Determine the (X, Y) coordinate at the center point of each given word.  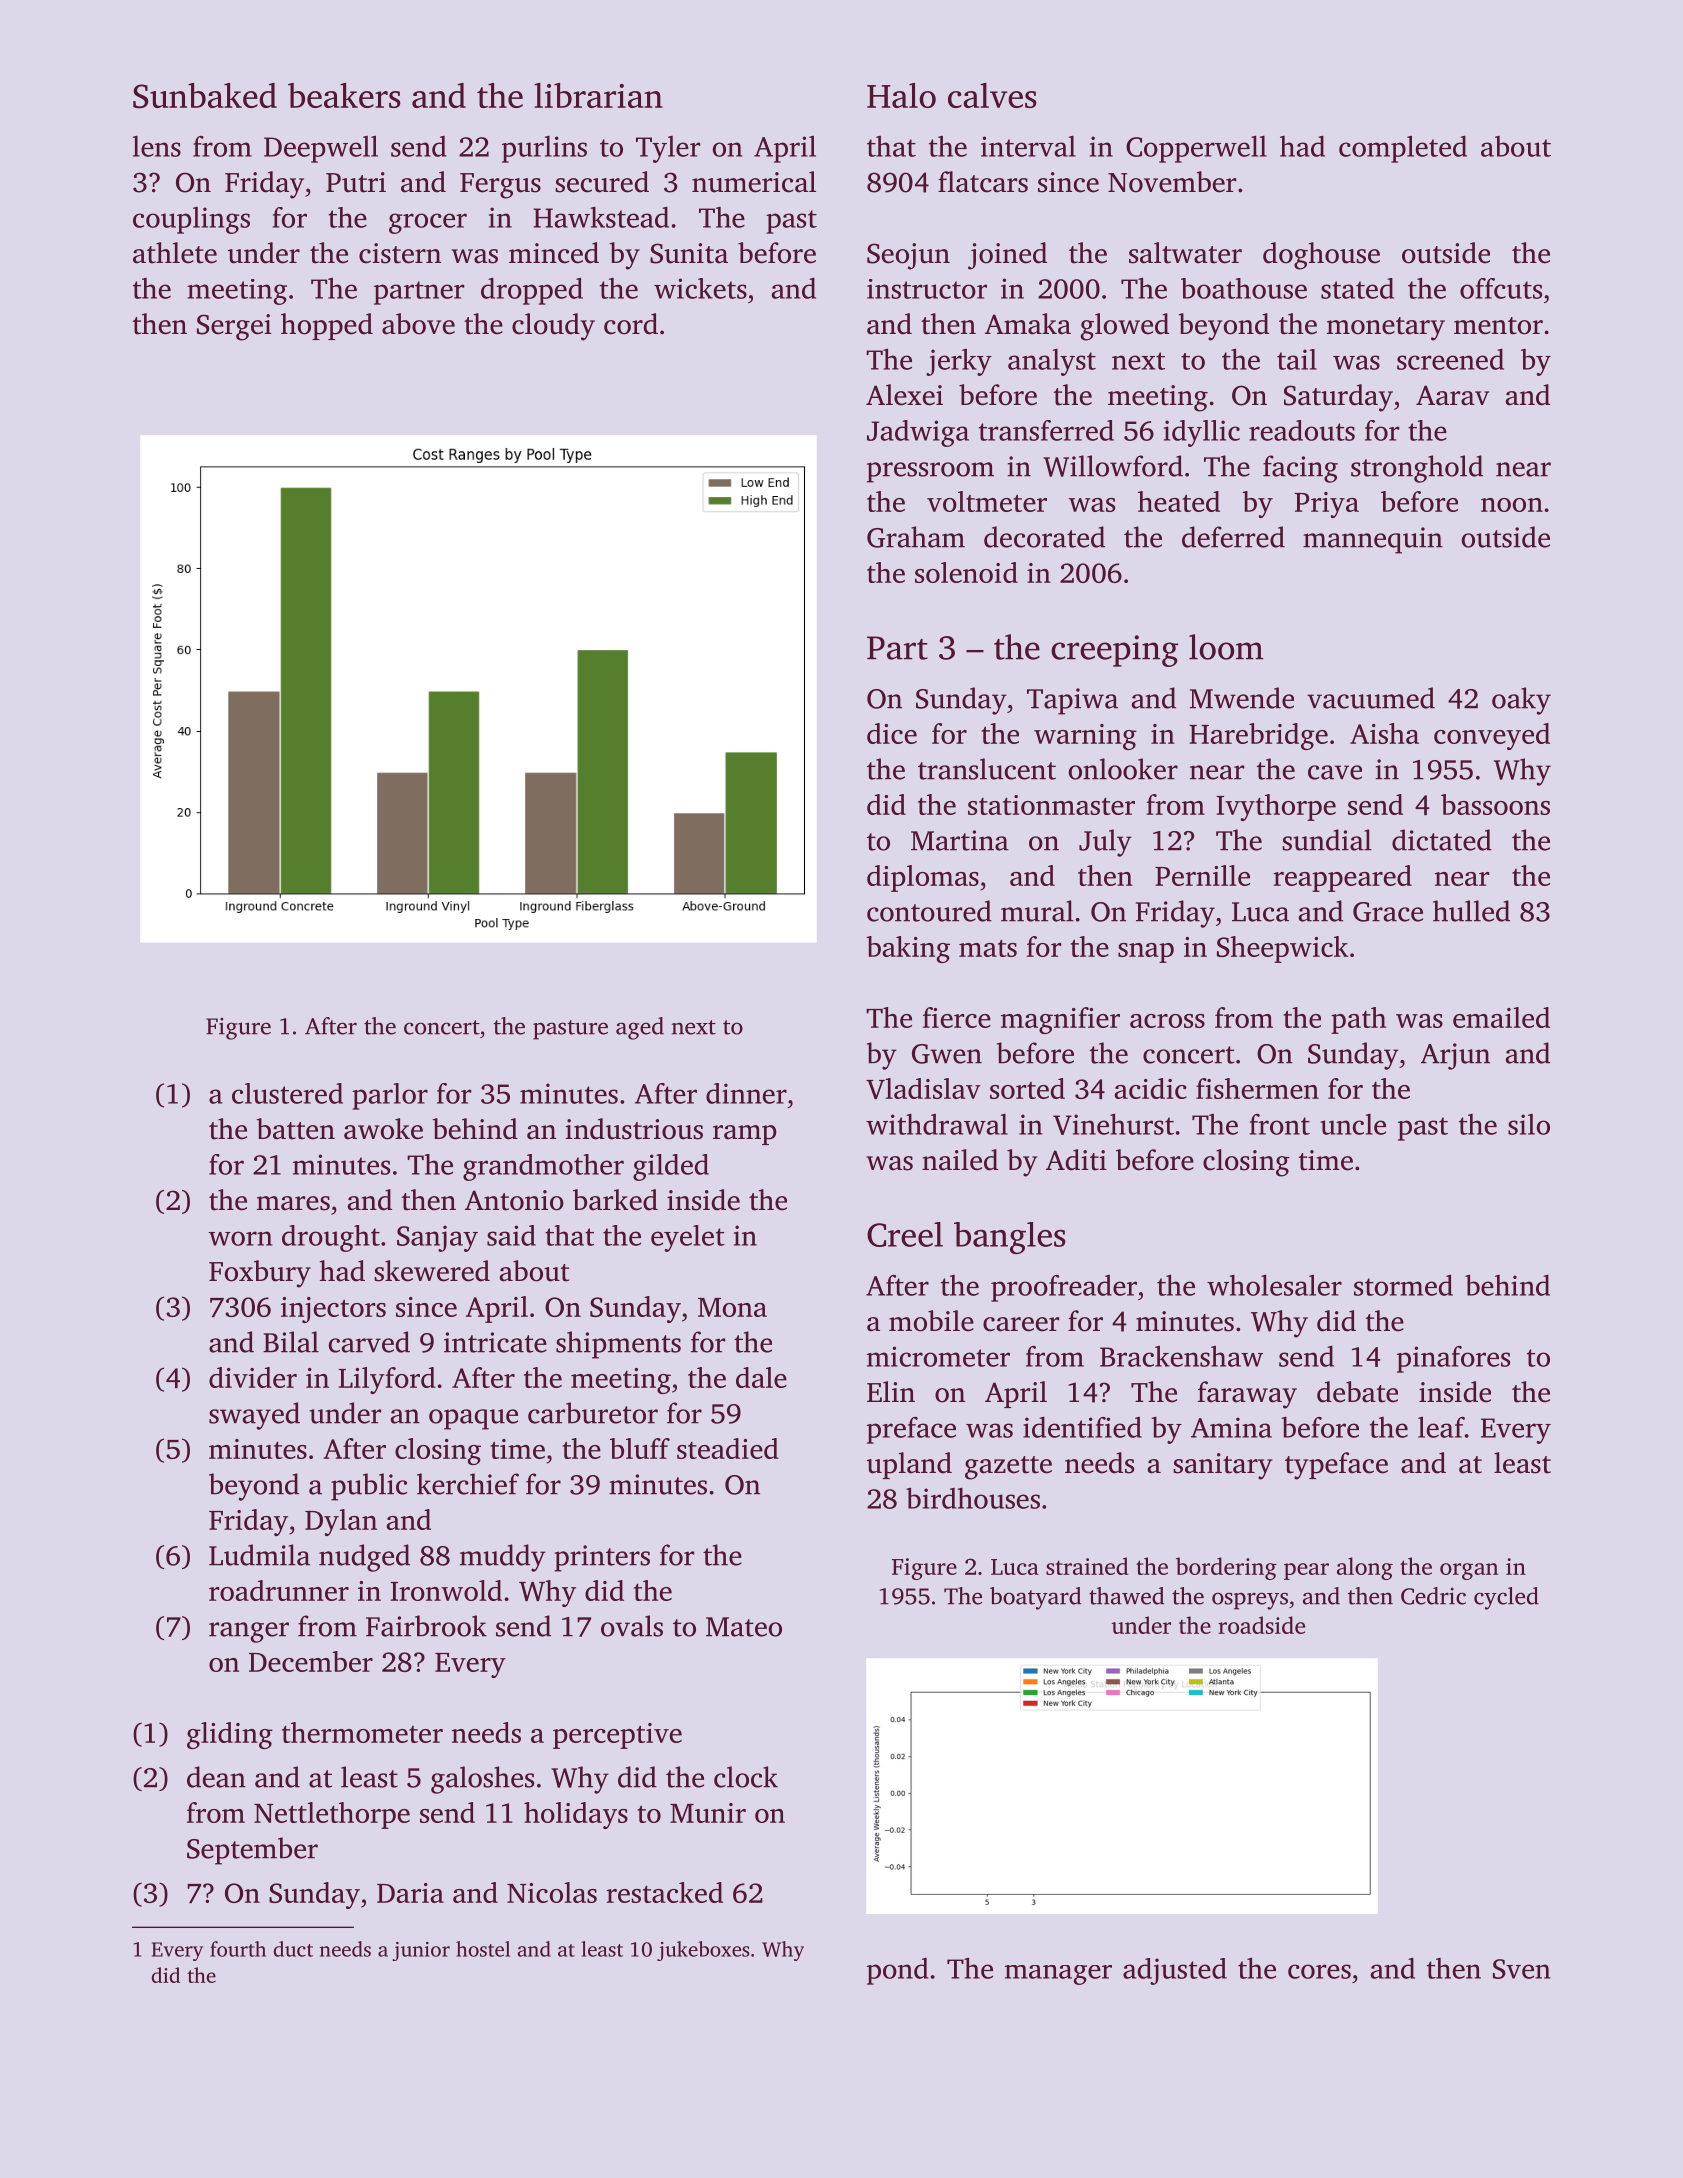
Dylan (341, 1522)
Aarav (1452, 395)
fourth (238, 1949)
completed (1403, 149)
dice (892, 733)
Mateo (744, 1627)
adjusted (1175, 1971)
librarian (598, 95)
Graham (916, 537)
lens (157, 146)
